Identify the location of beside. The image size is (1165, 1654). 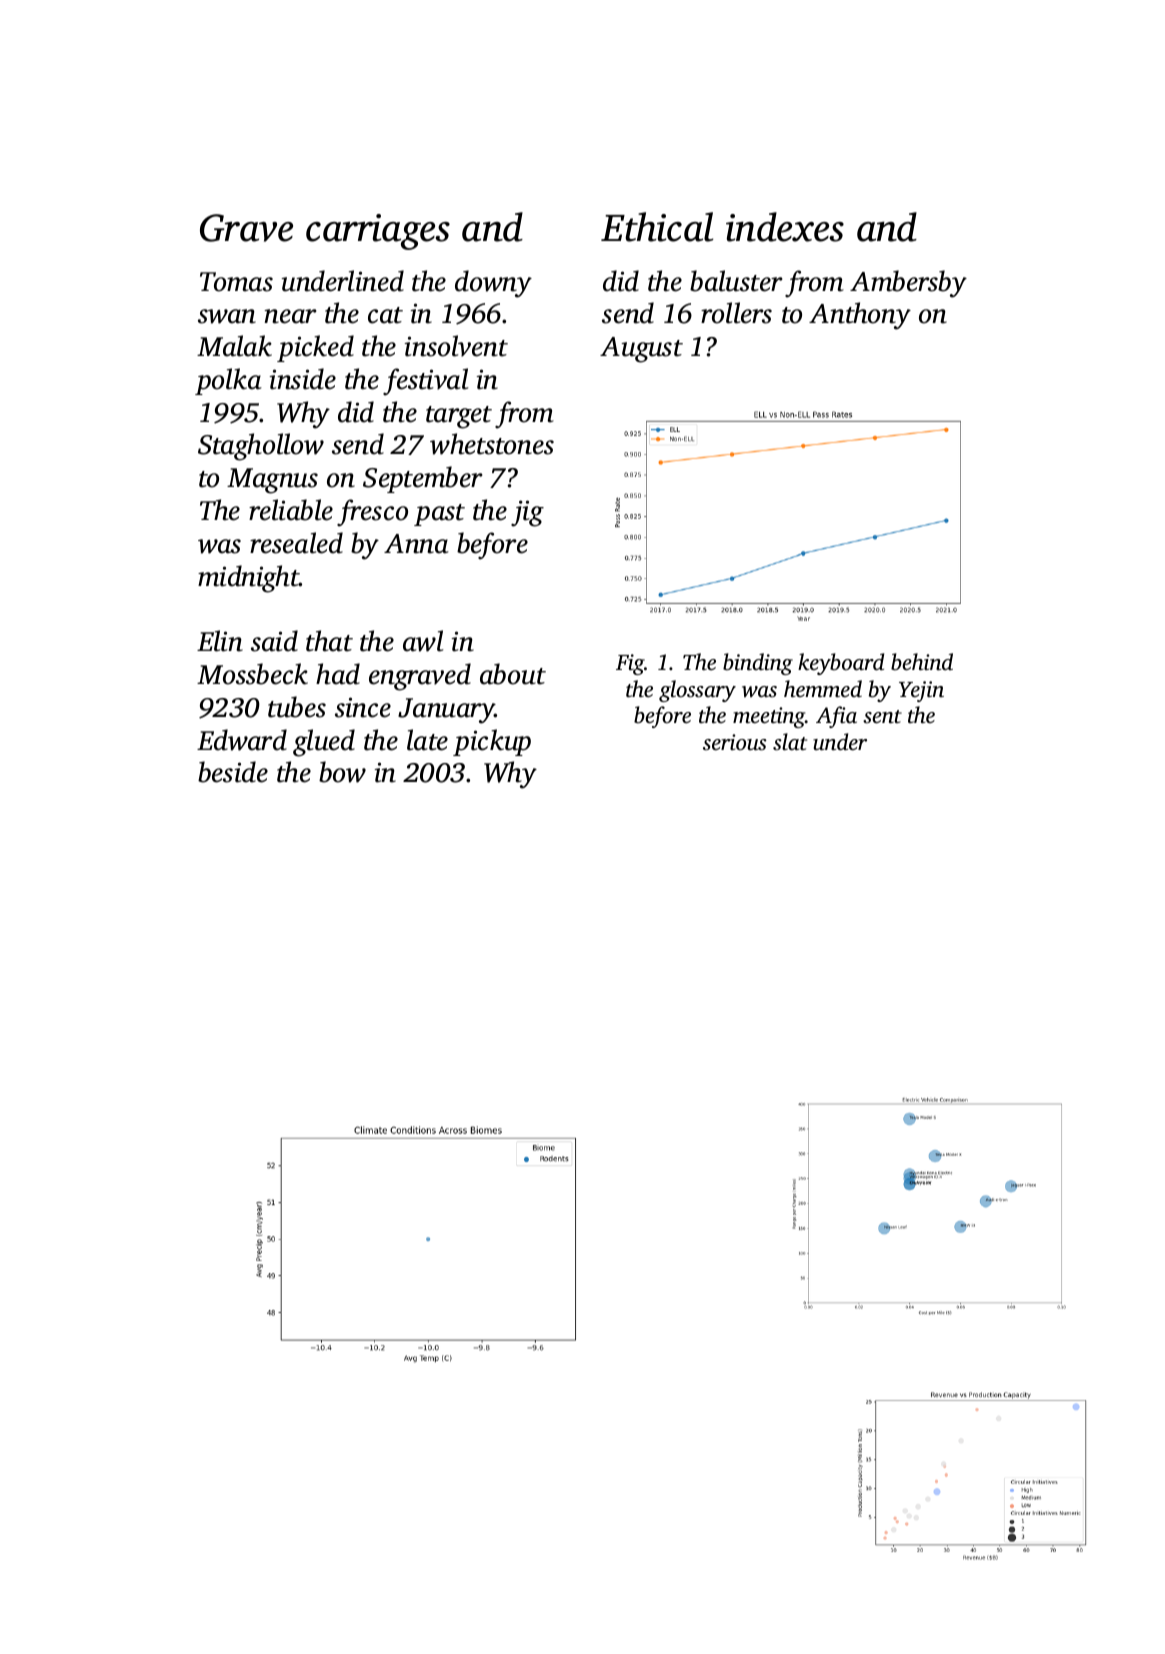
(233, 772).
